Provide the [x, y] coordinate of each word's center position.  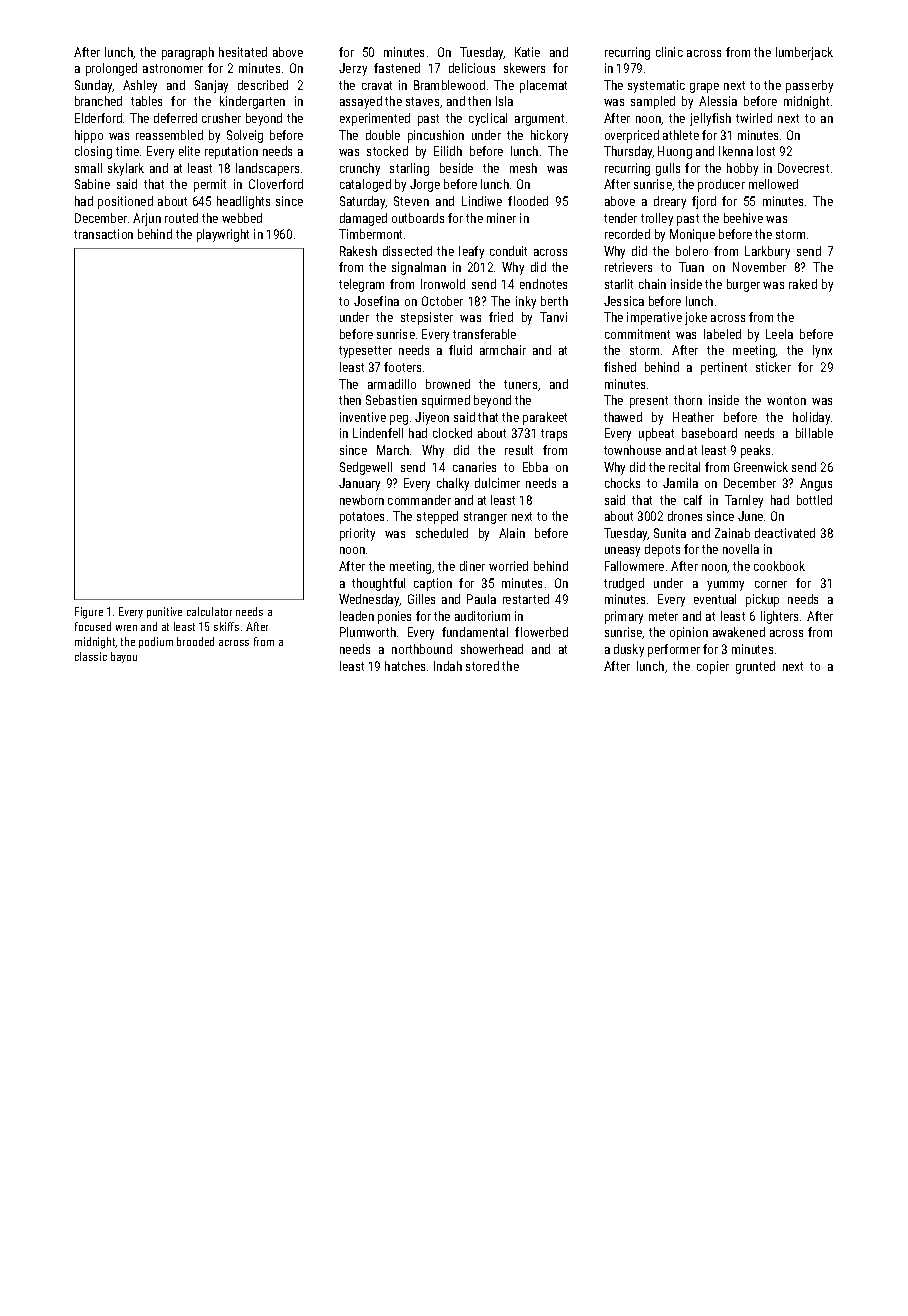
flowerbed [541, 632]
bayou [124, 657]
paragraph [188, 53]
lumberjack [804, 53]
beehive [743, 218]
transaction [103, 234]
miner [501, 218]
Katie [527, 52]
